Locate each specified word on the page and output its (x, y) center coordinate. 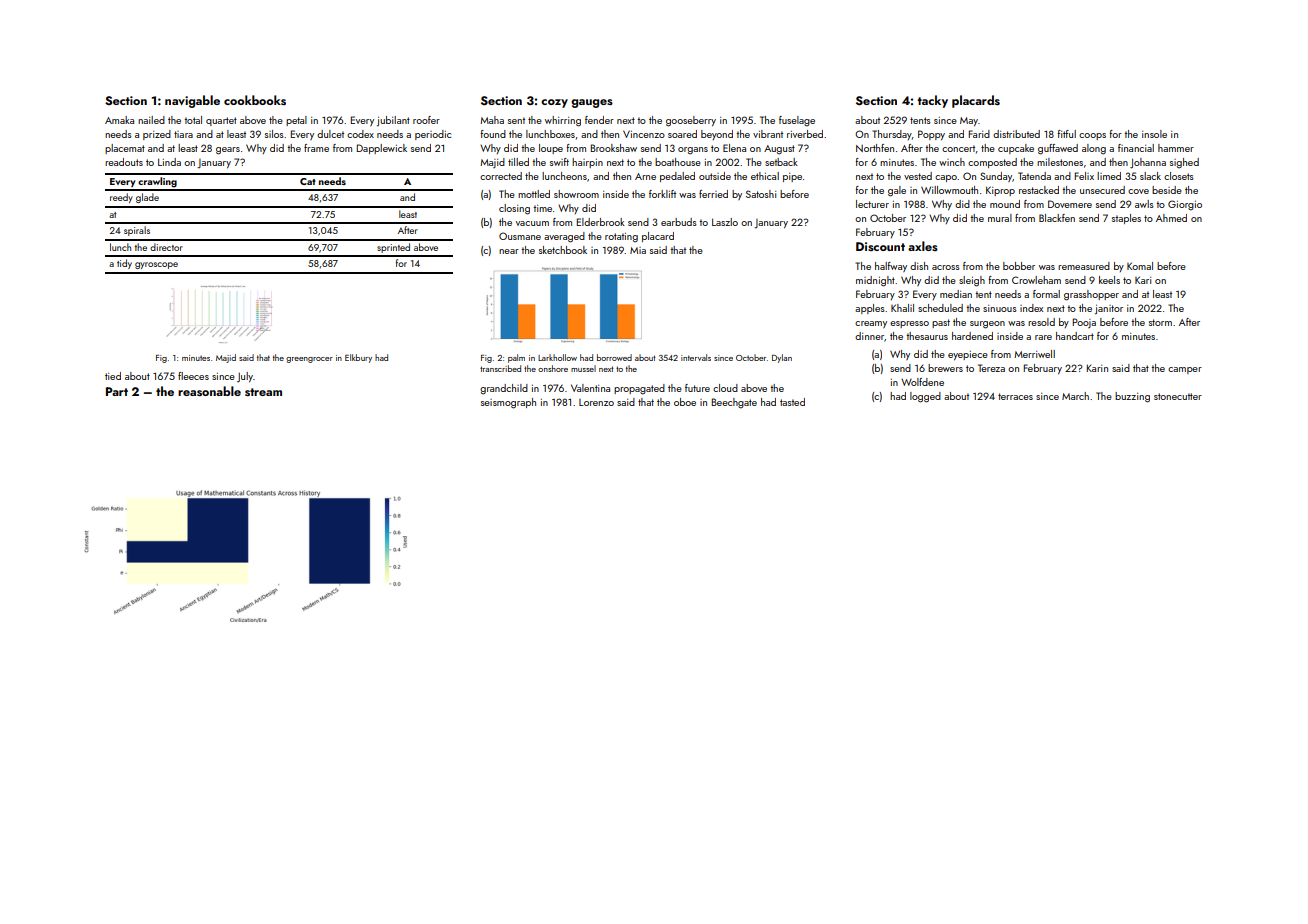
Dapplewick (382, 149)
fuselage (797, 121)
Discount (880, 246)
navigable (192, 101)
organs (693, 151)
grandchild (504, 389)
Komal (1140, 266)
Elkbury (358, 358)
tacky (932, 101)
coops (1092, 136)
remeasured (1084, 266)
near (509, 251)
